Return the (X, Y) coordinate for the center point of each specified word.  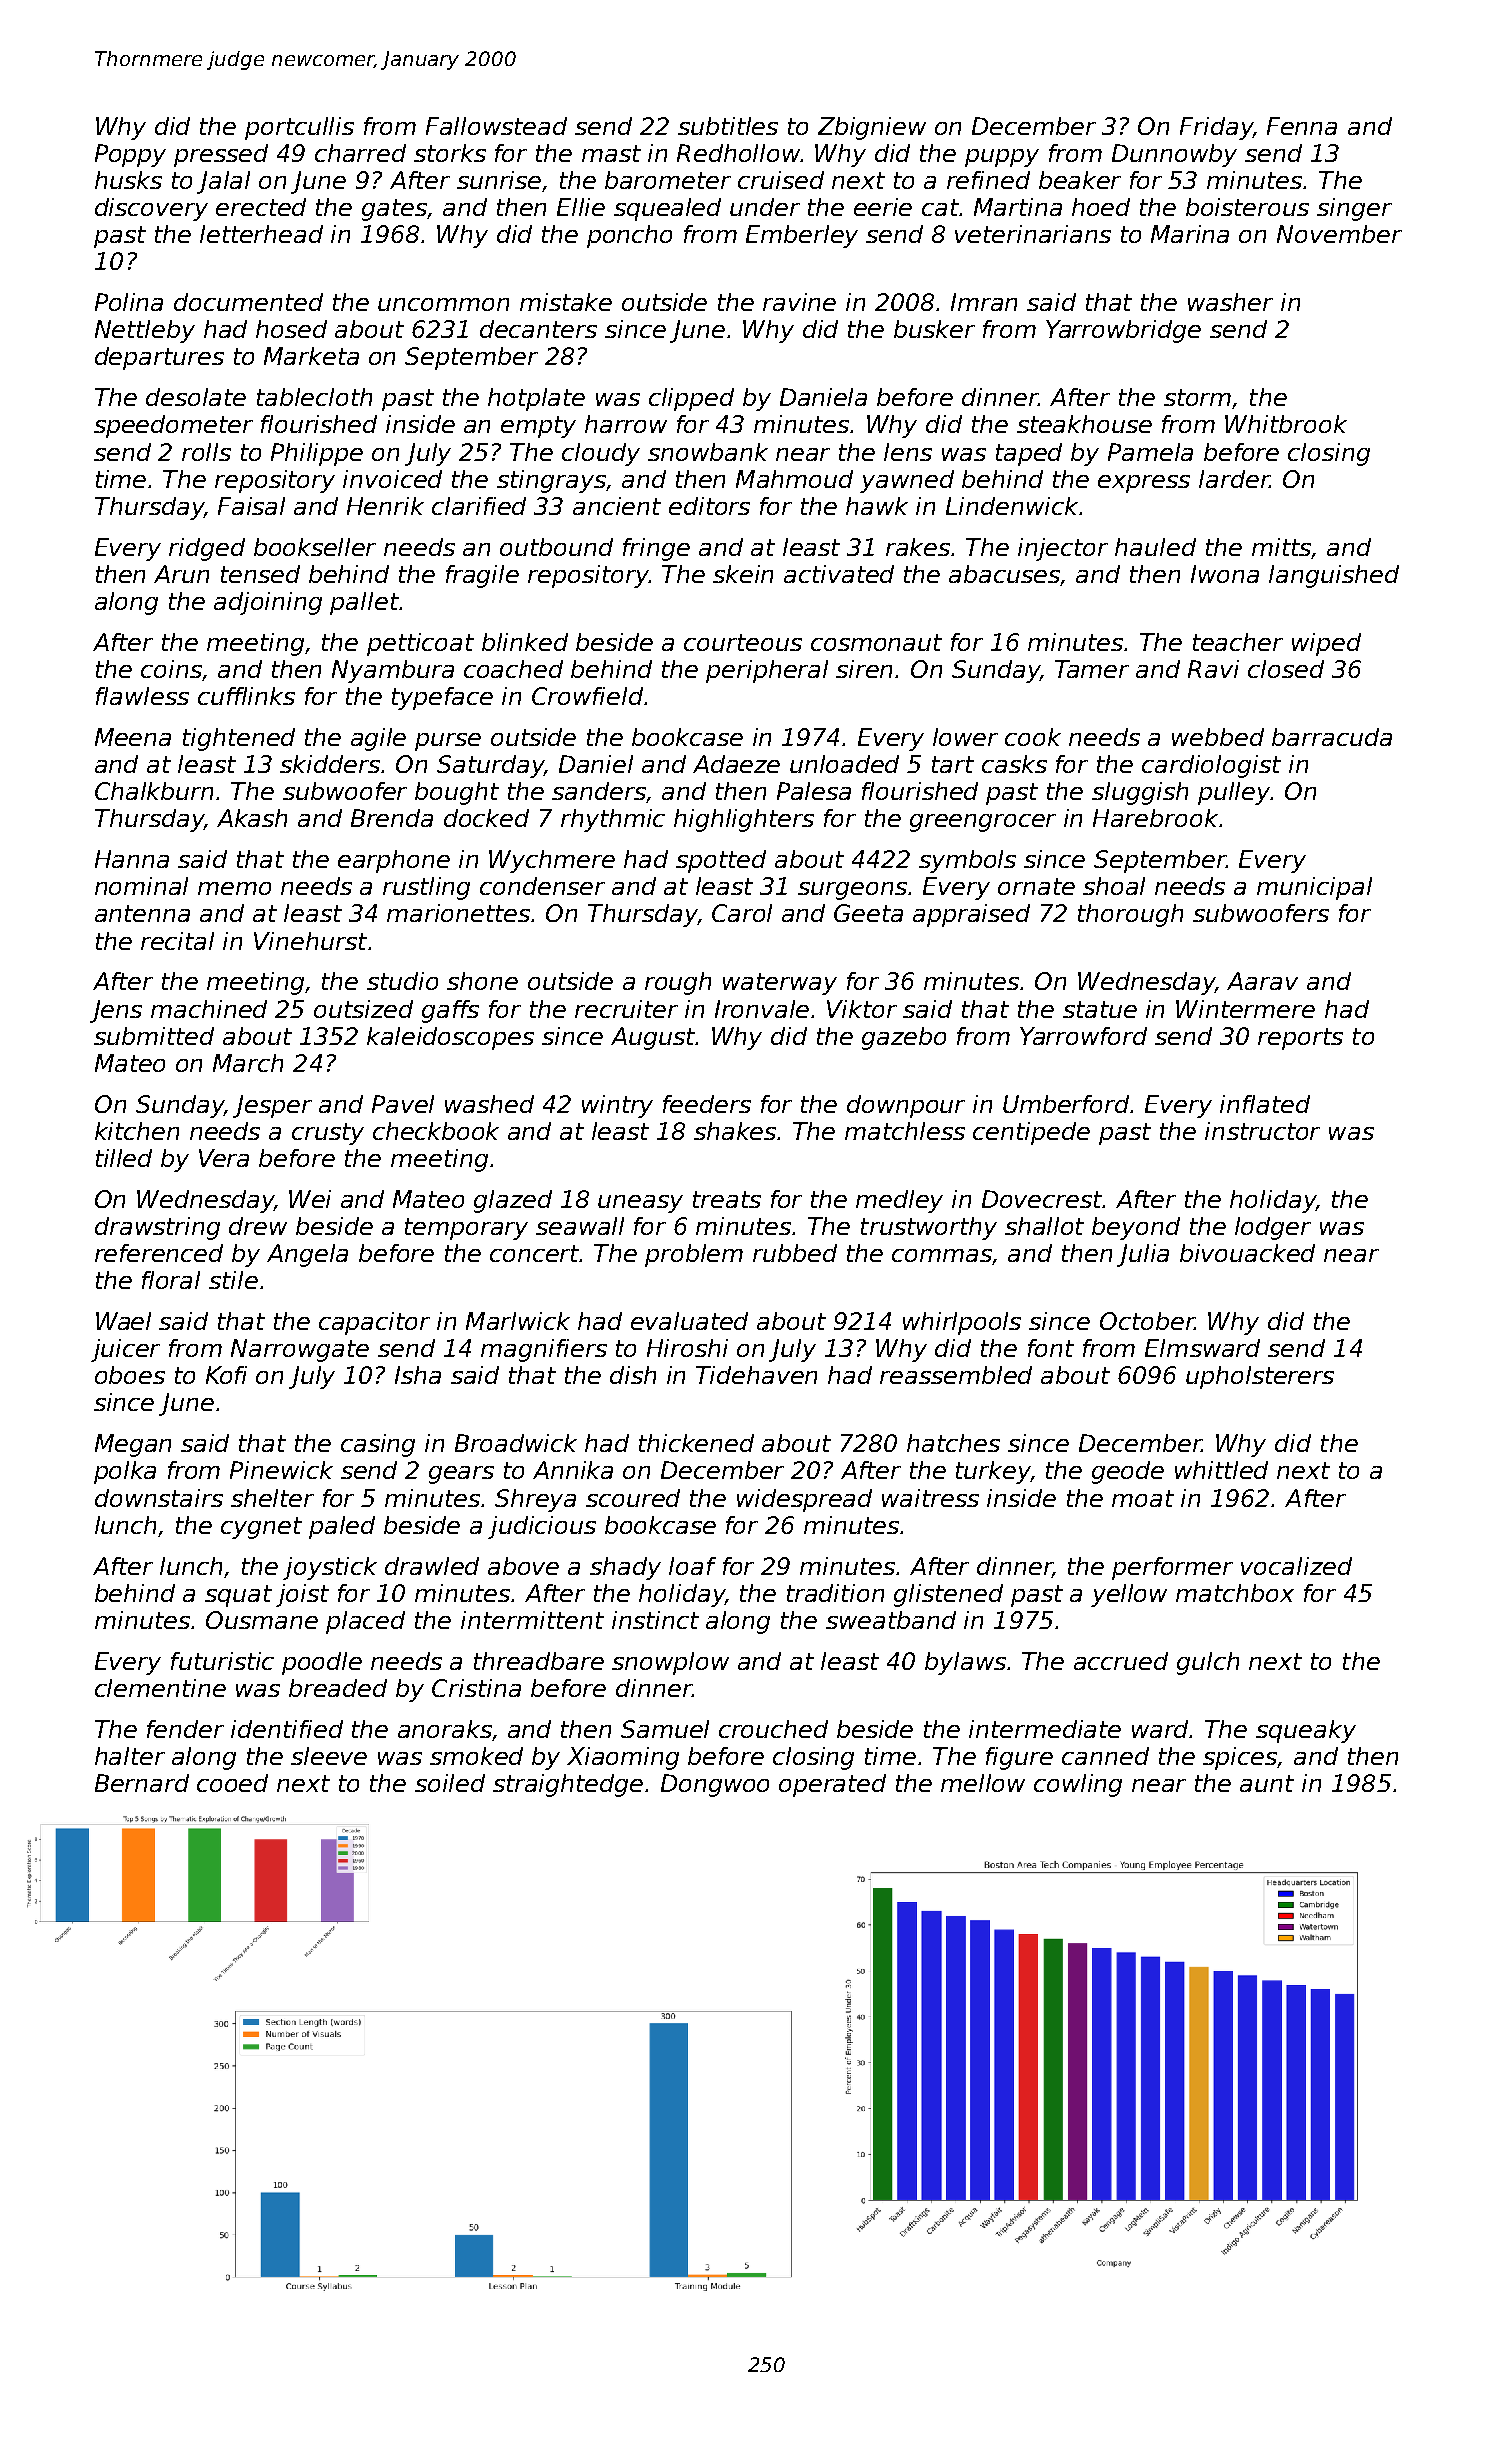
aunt (1267, 1783)
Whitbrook (1286, 424)
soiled (450, 1783)
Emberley (802, 236)
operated (832, 1785)
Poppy (130, 155)
